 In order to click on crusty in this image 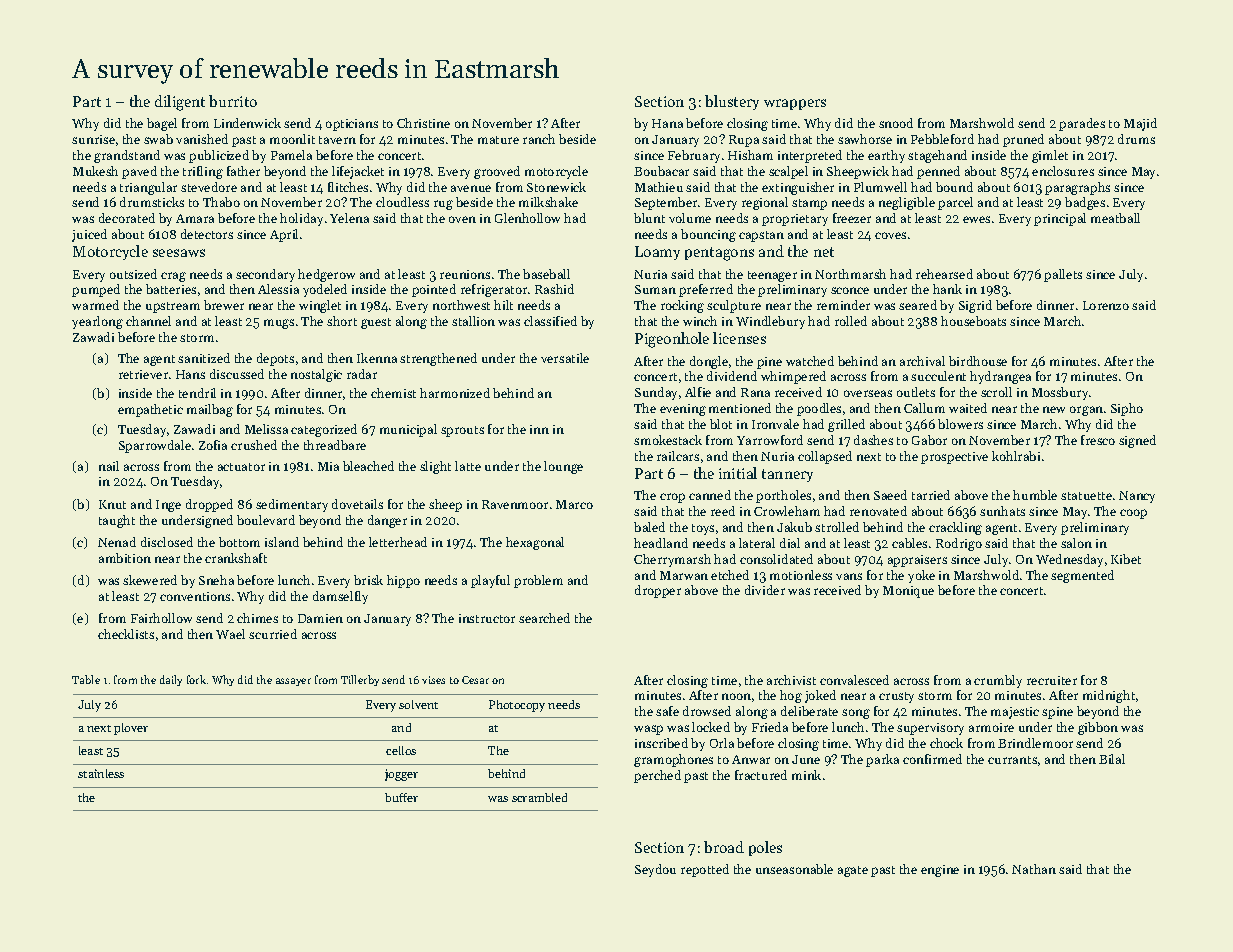, I will do `click(896, 697)`.
